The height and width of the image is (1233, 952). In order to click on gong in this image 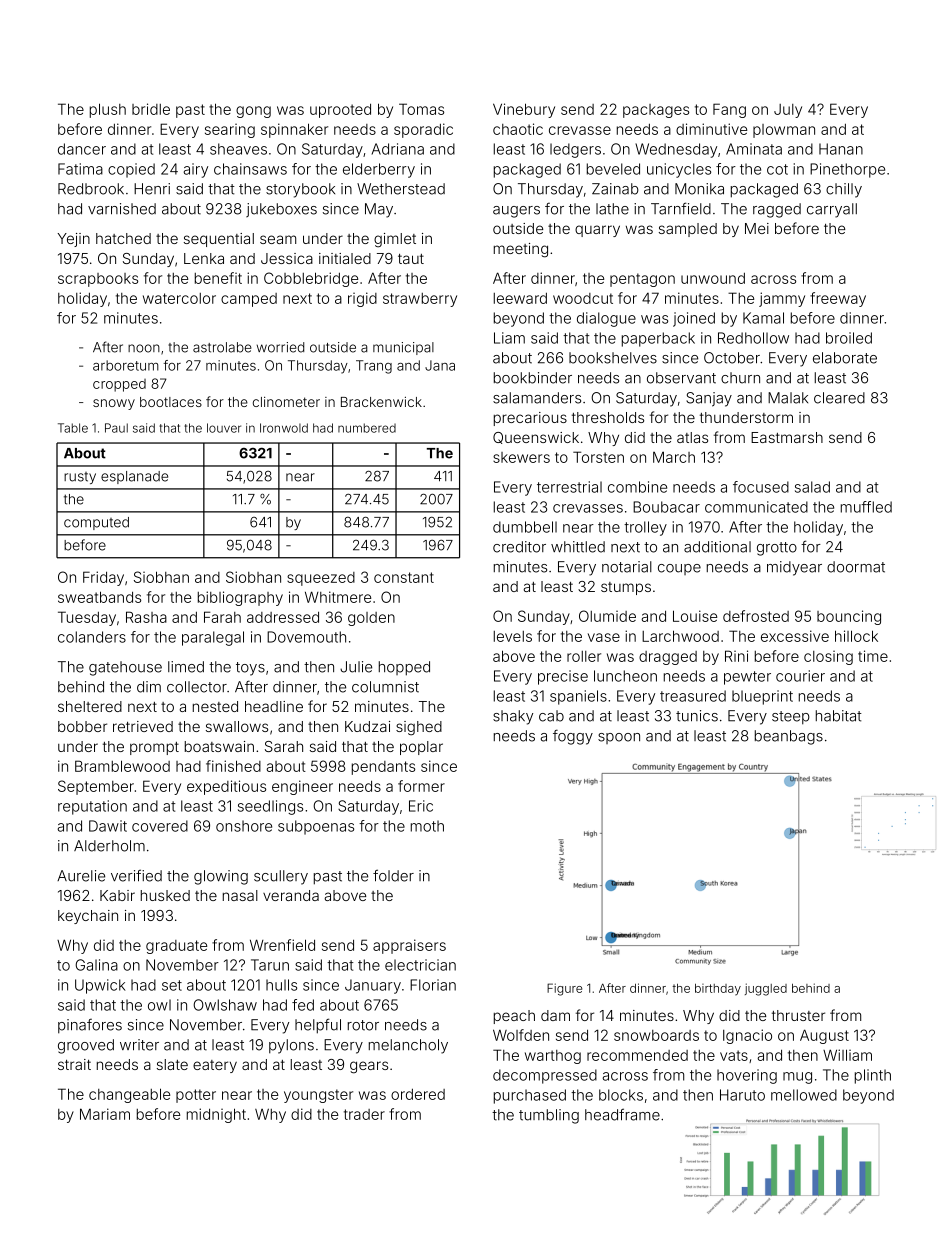, I will do `click(253, 112)`.
